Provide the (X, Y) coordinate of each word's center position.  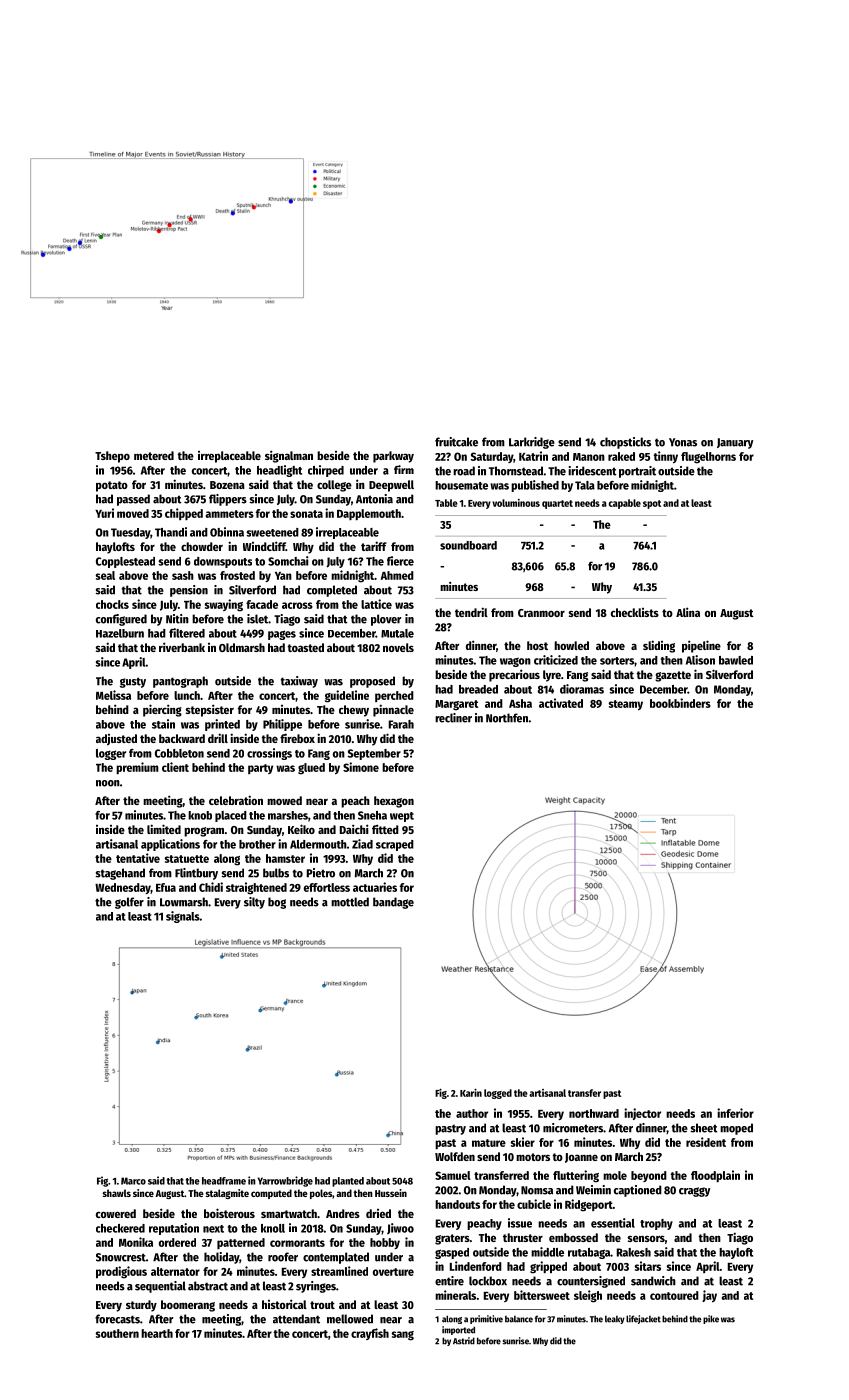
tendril (471, 612)
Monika (136, 1242)
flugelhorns (708, 458)
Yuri (104, 513)
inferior (735, 1113)
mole (615, 1175)
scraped (395, 845)
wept (402, 817)
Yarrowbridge (285, 1181)
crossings (269, 754)
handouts (457, 1204)
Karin (471, 1093)
